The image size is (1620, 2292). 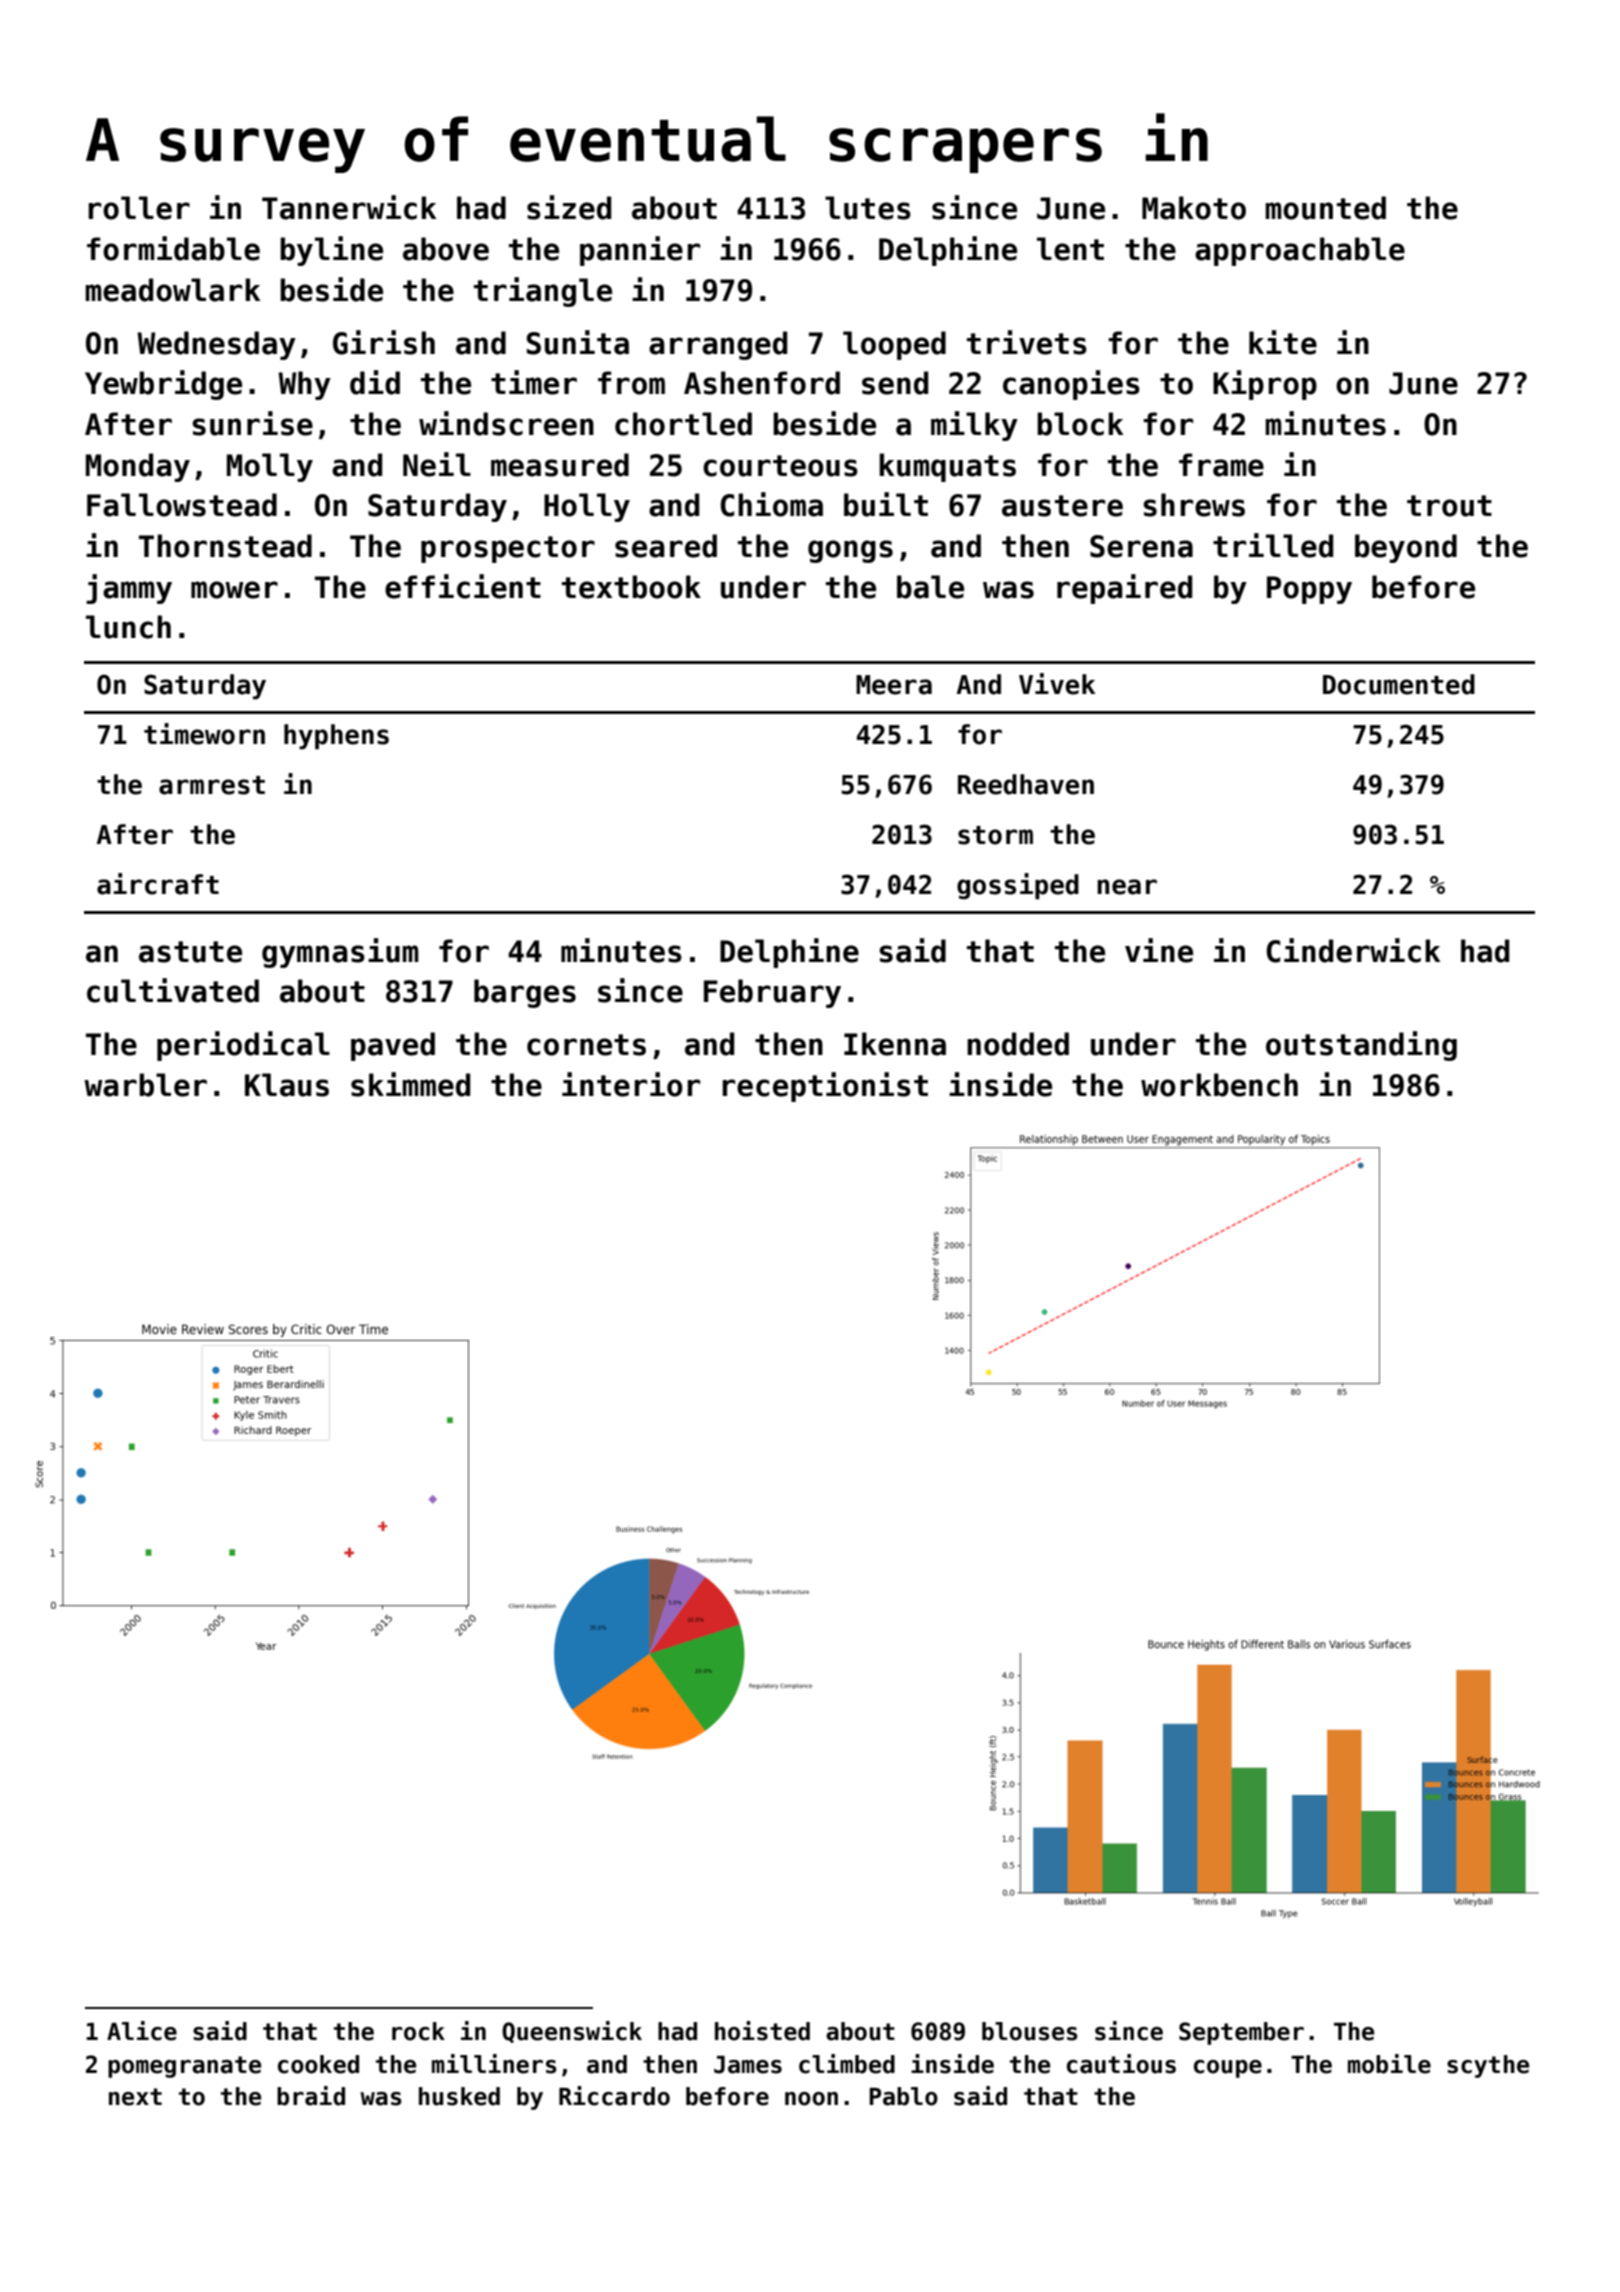 What do you see at coordinates (410, 1084) in the screenshot?
I see `skimmed` at bounding box center [410, 1084].
